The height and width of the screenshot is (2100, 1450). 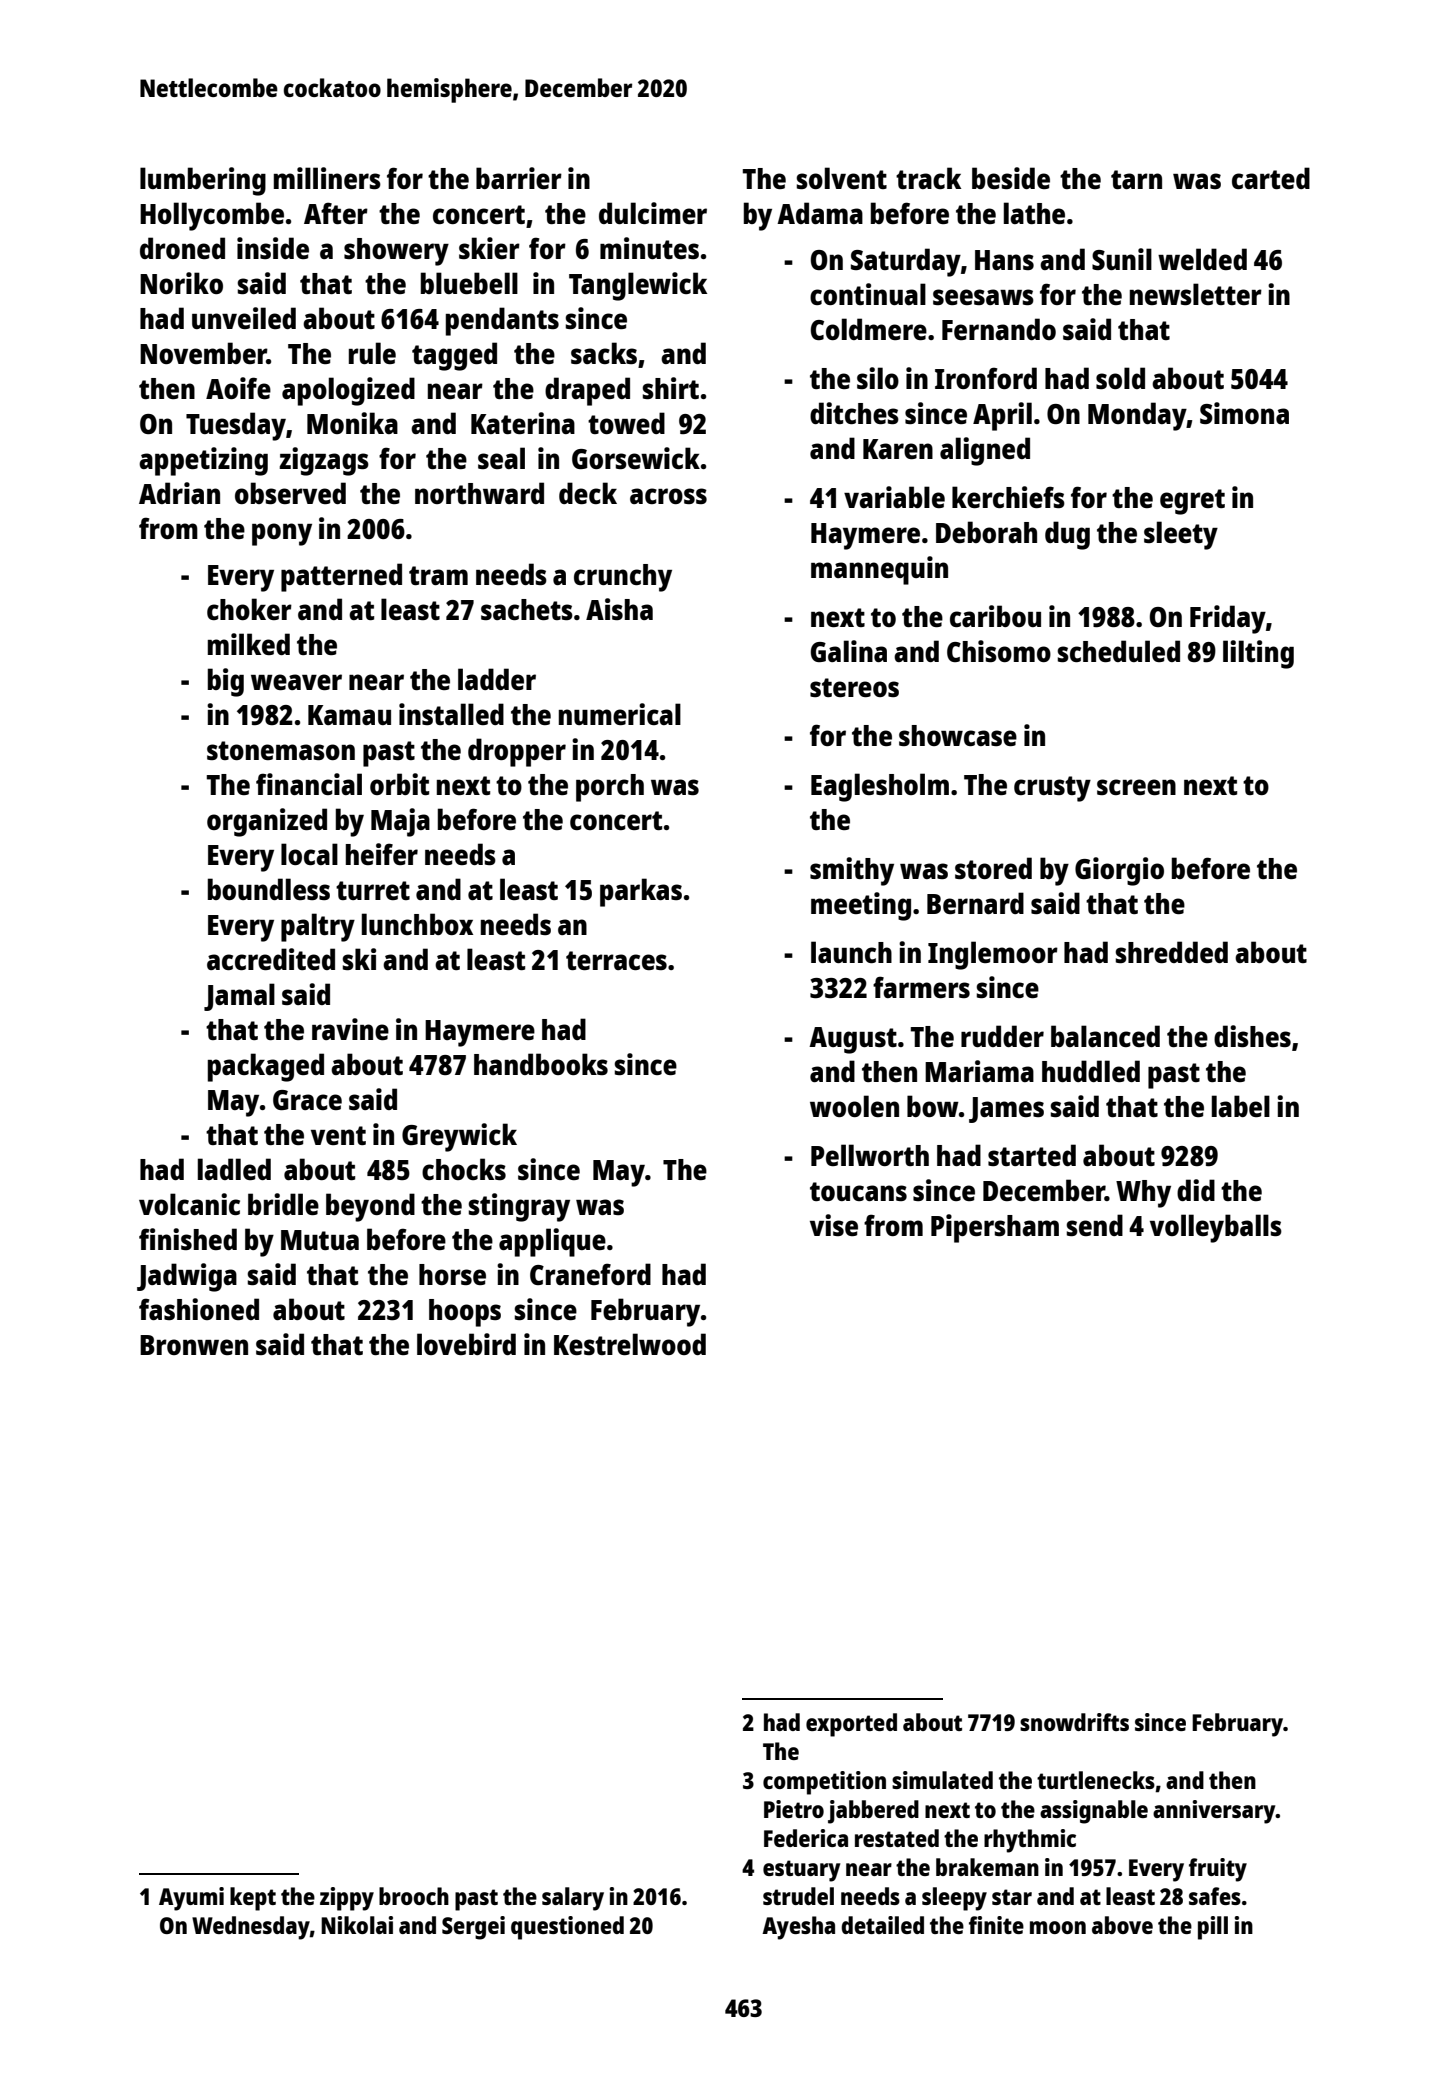 What do you see at coordinates (1172, 952) in the screenshot?
I see `shredded` at bounding box center [1172, 952].
